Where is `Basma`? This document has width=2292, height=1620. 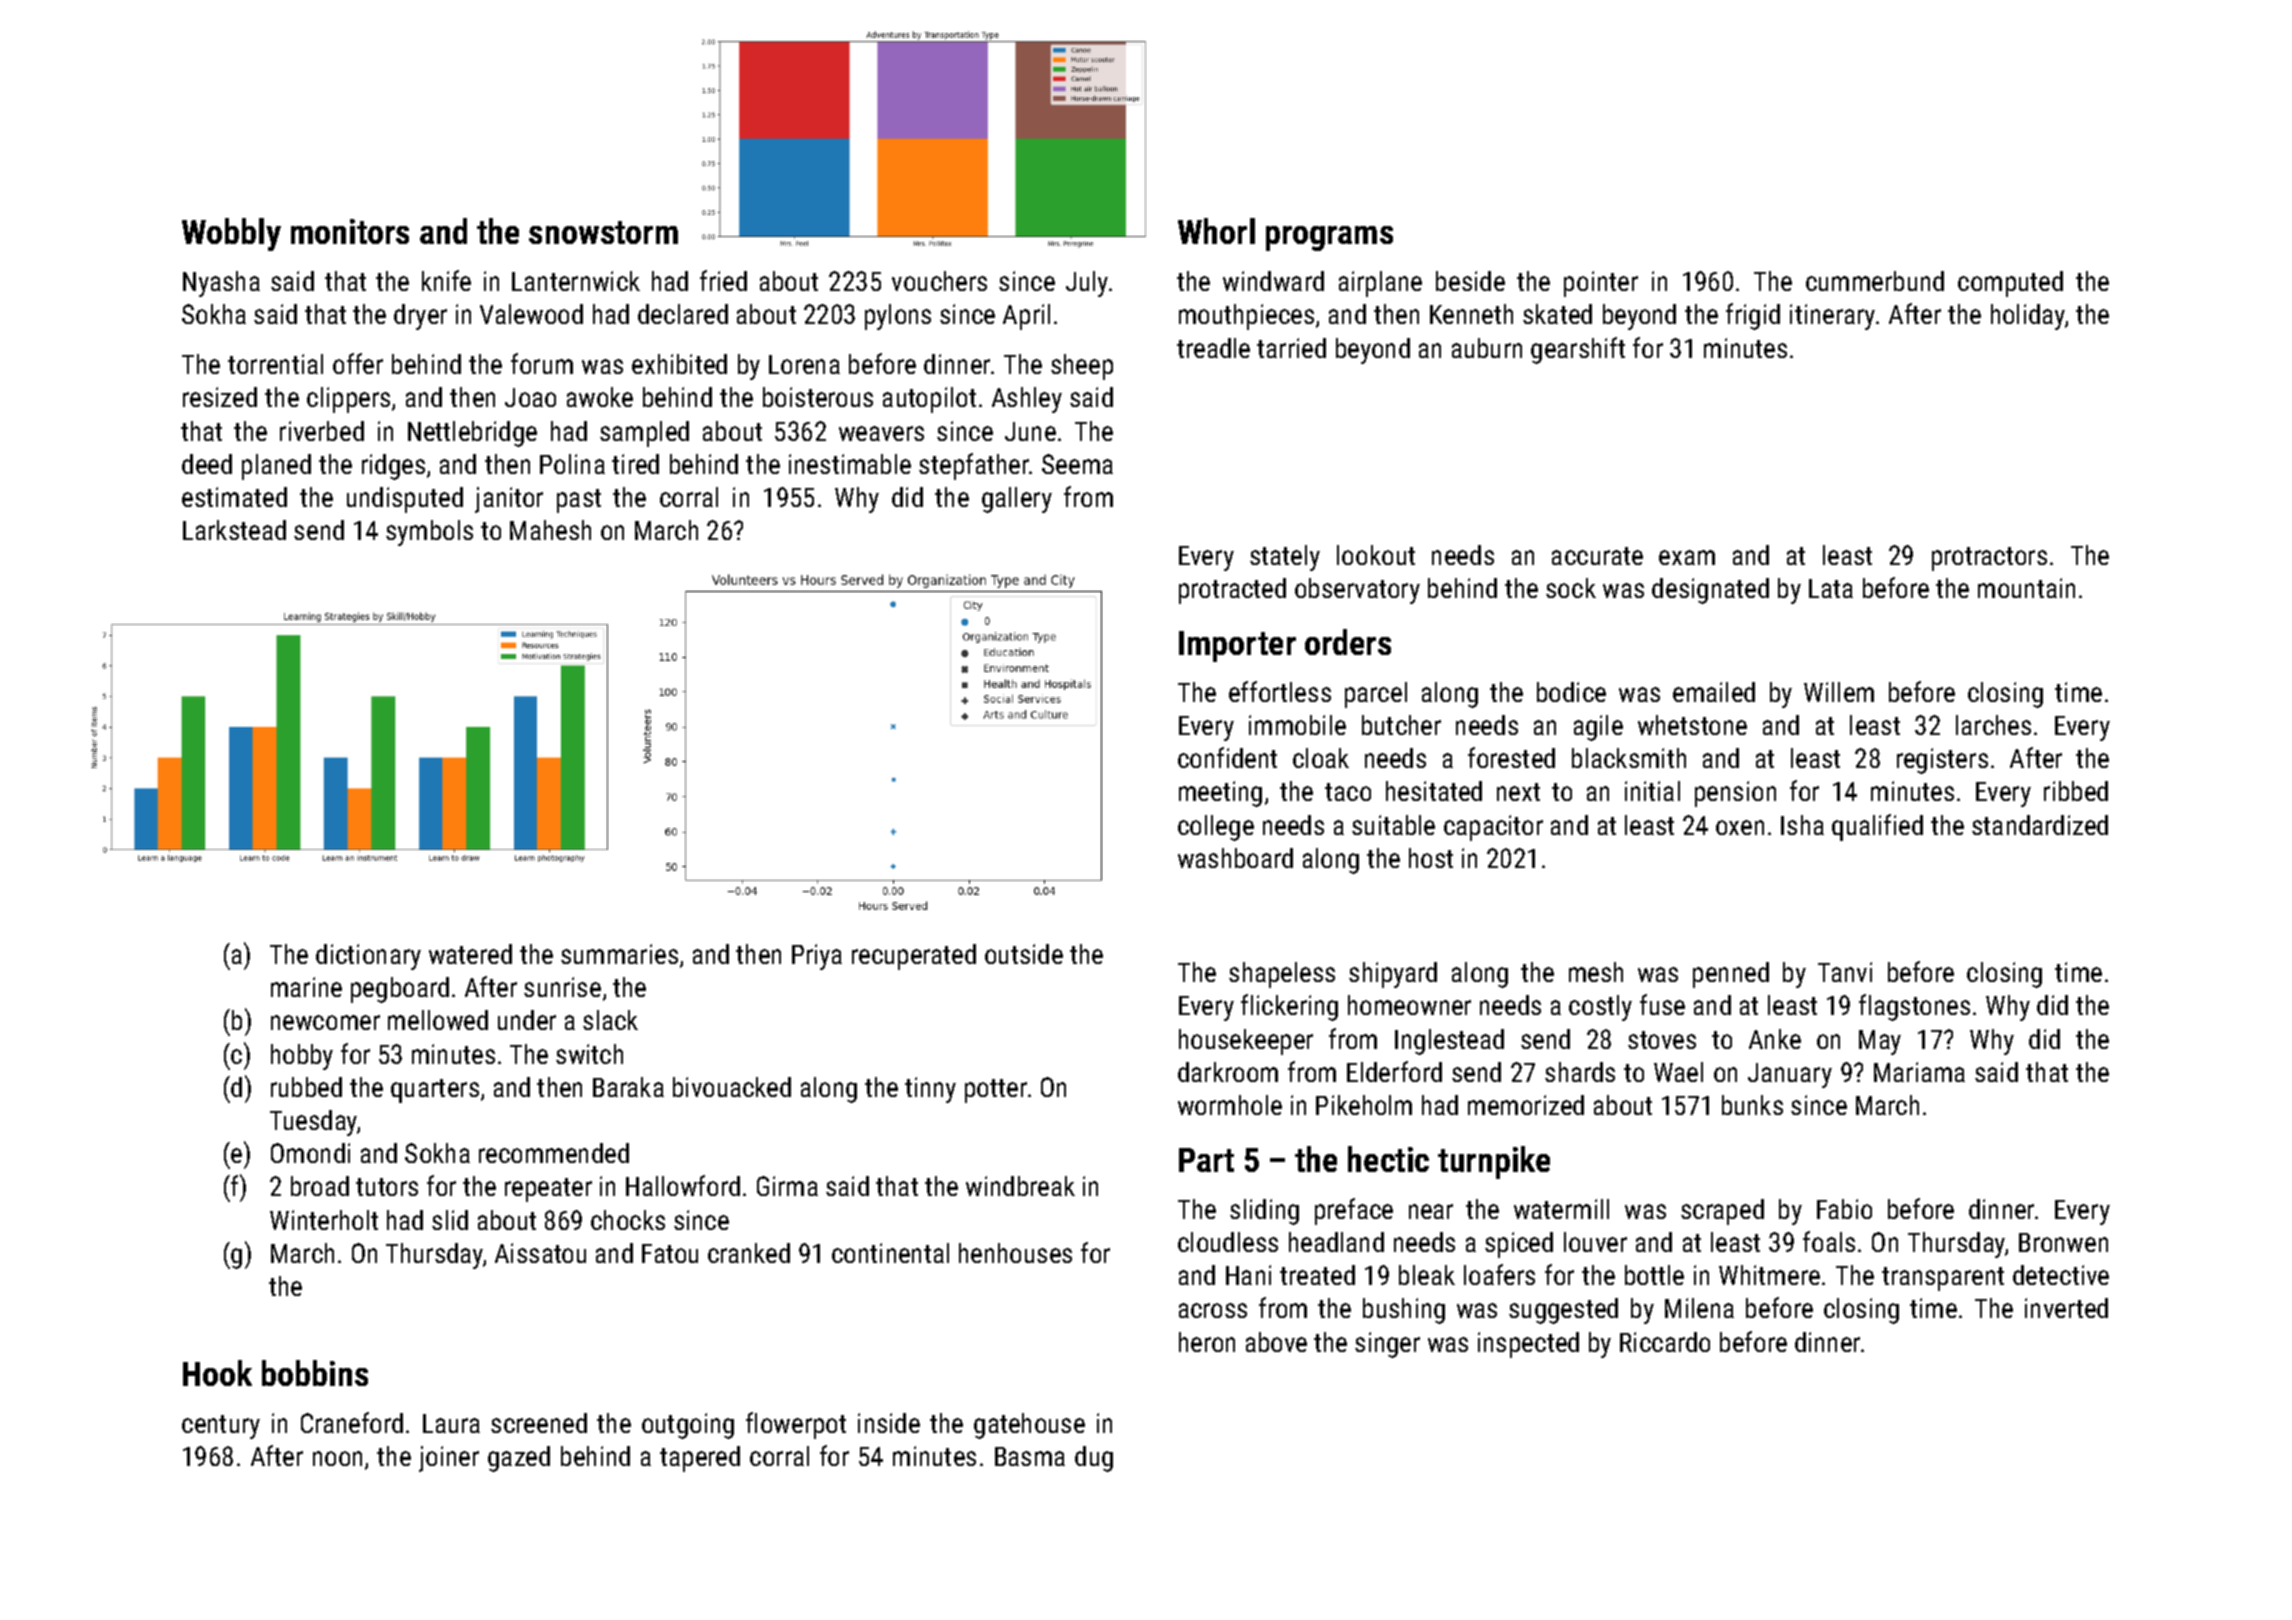 Basma is located at coordinates (1030, 1456).
